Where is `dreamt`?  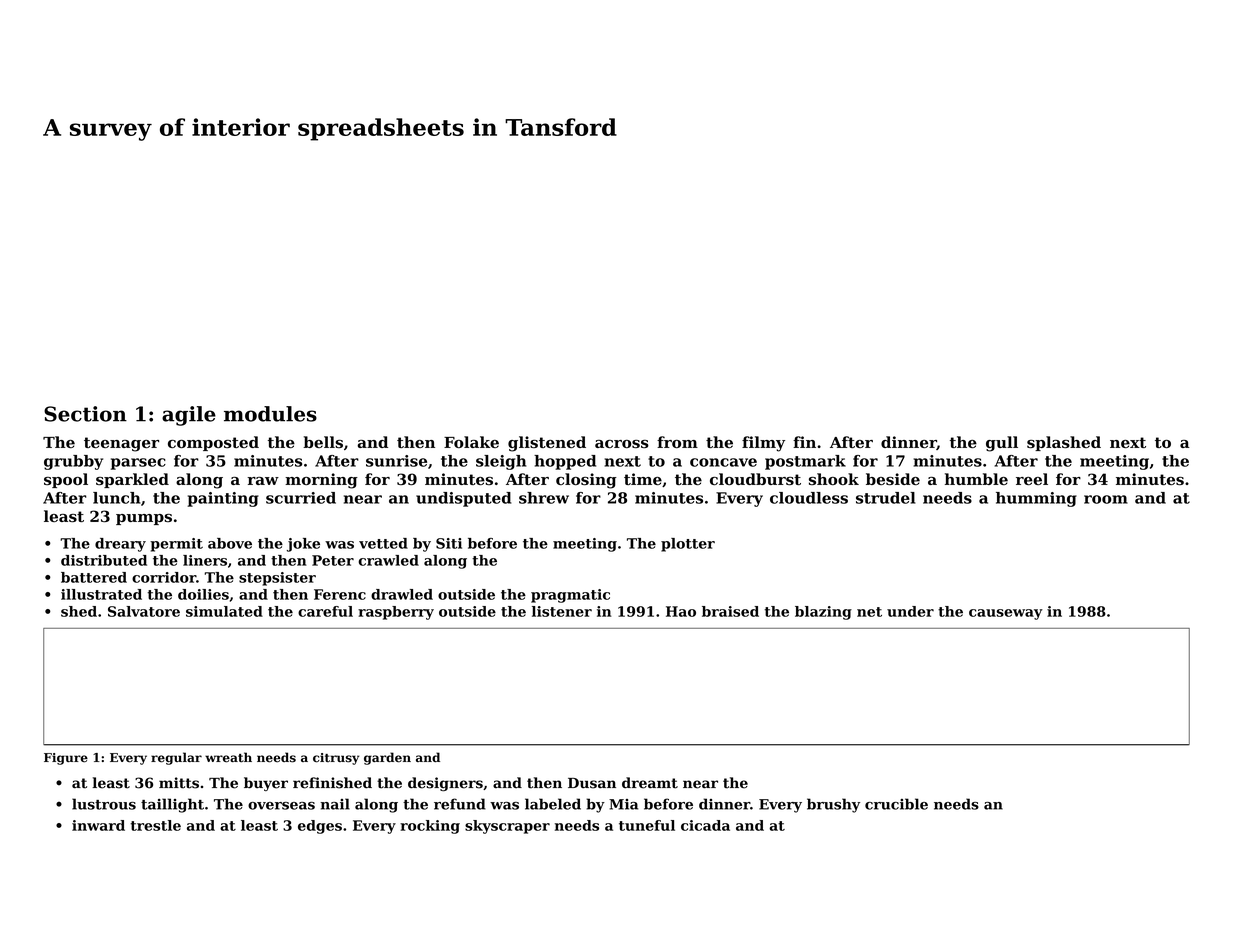
dreamt is located at coordinates (650, 783).
